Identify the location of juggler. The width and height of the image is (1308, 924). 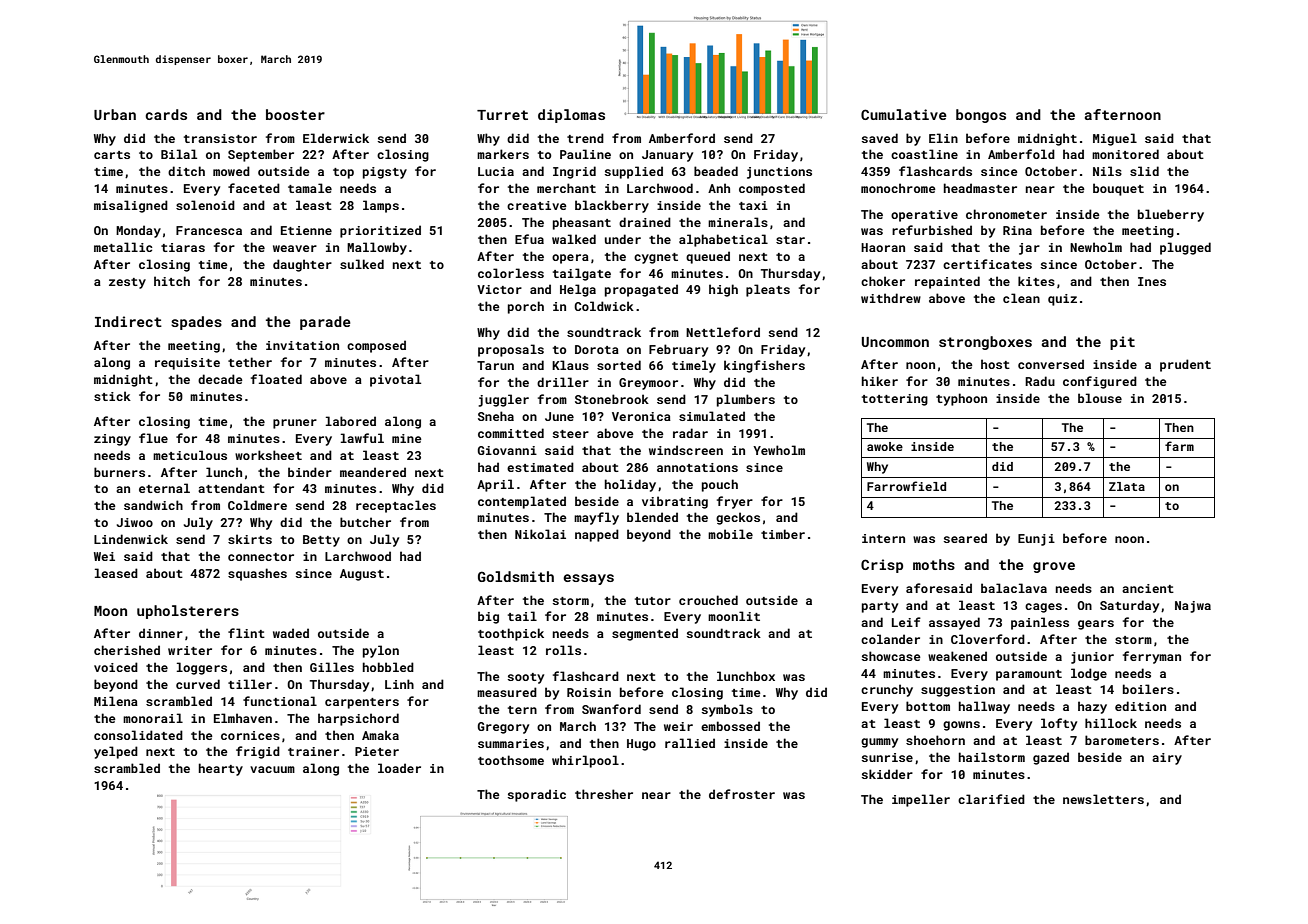
(503, 400).
